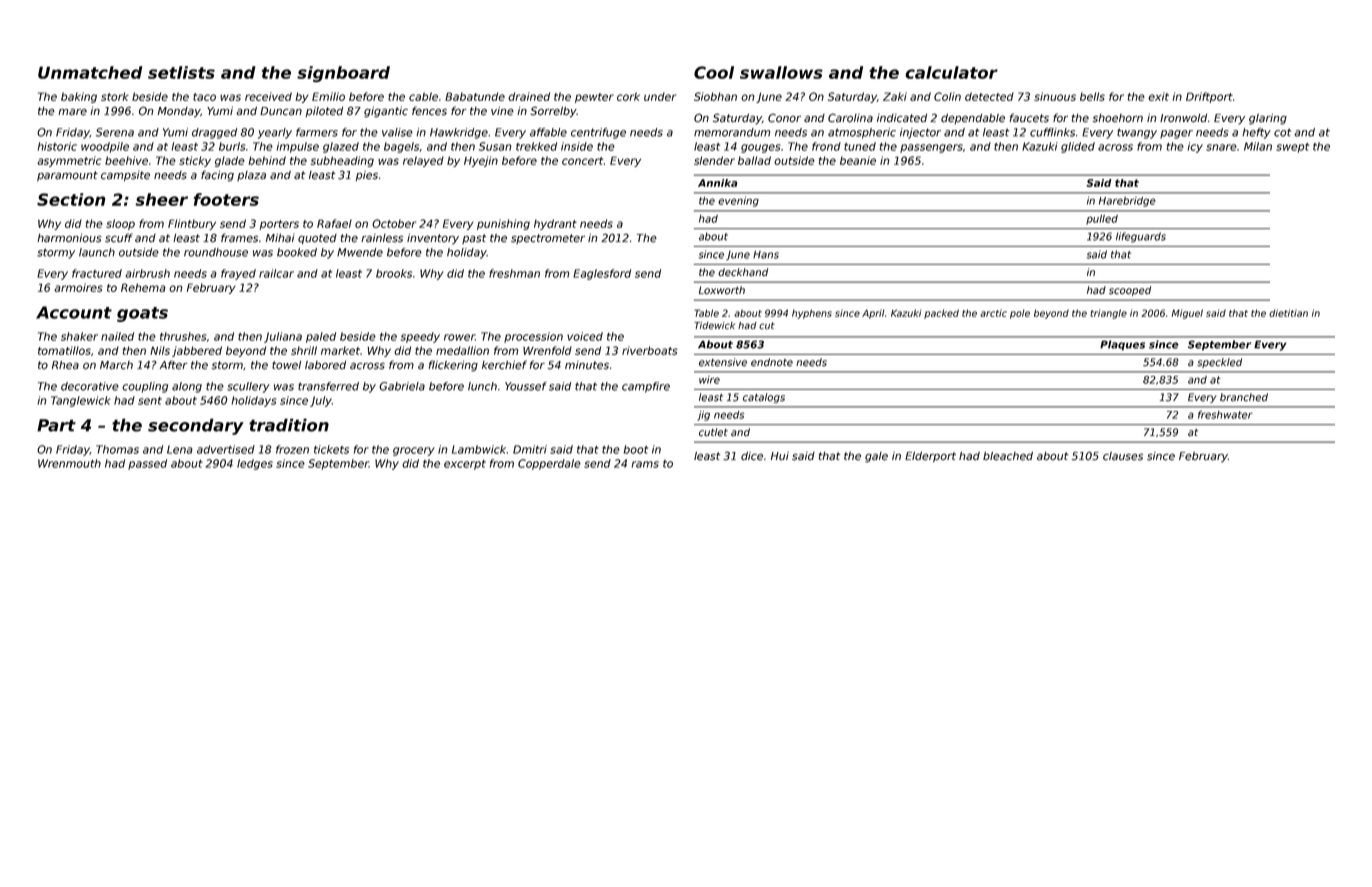 This document has width=1372, height=887. What do you see at coordinates (1187, 314) in the document?
I see `Miguel` at bounding box center [1187, 314].
